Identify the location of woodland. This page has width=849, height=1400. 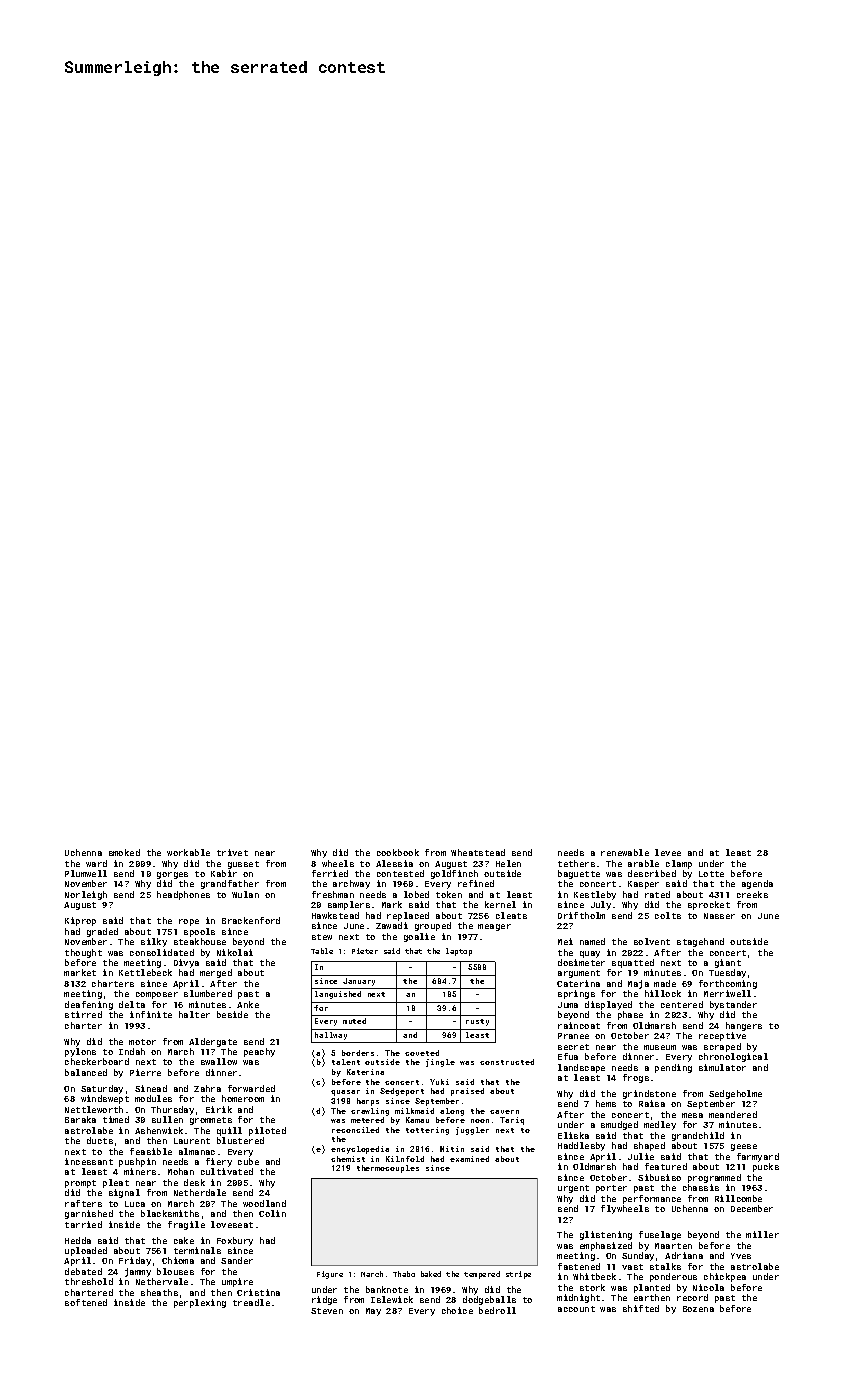
(264, 1203).
